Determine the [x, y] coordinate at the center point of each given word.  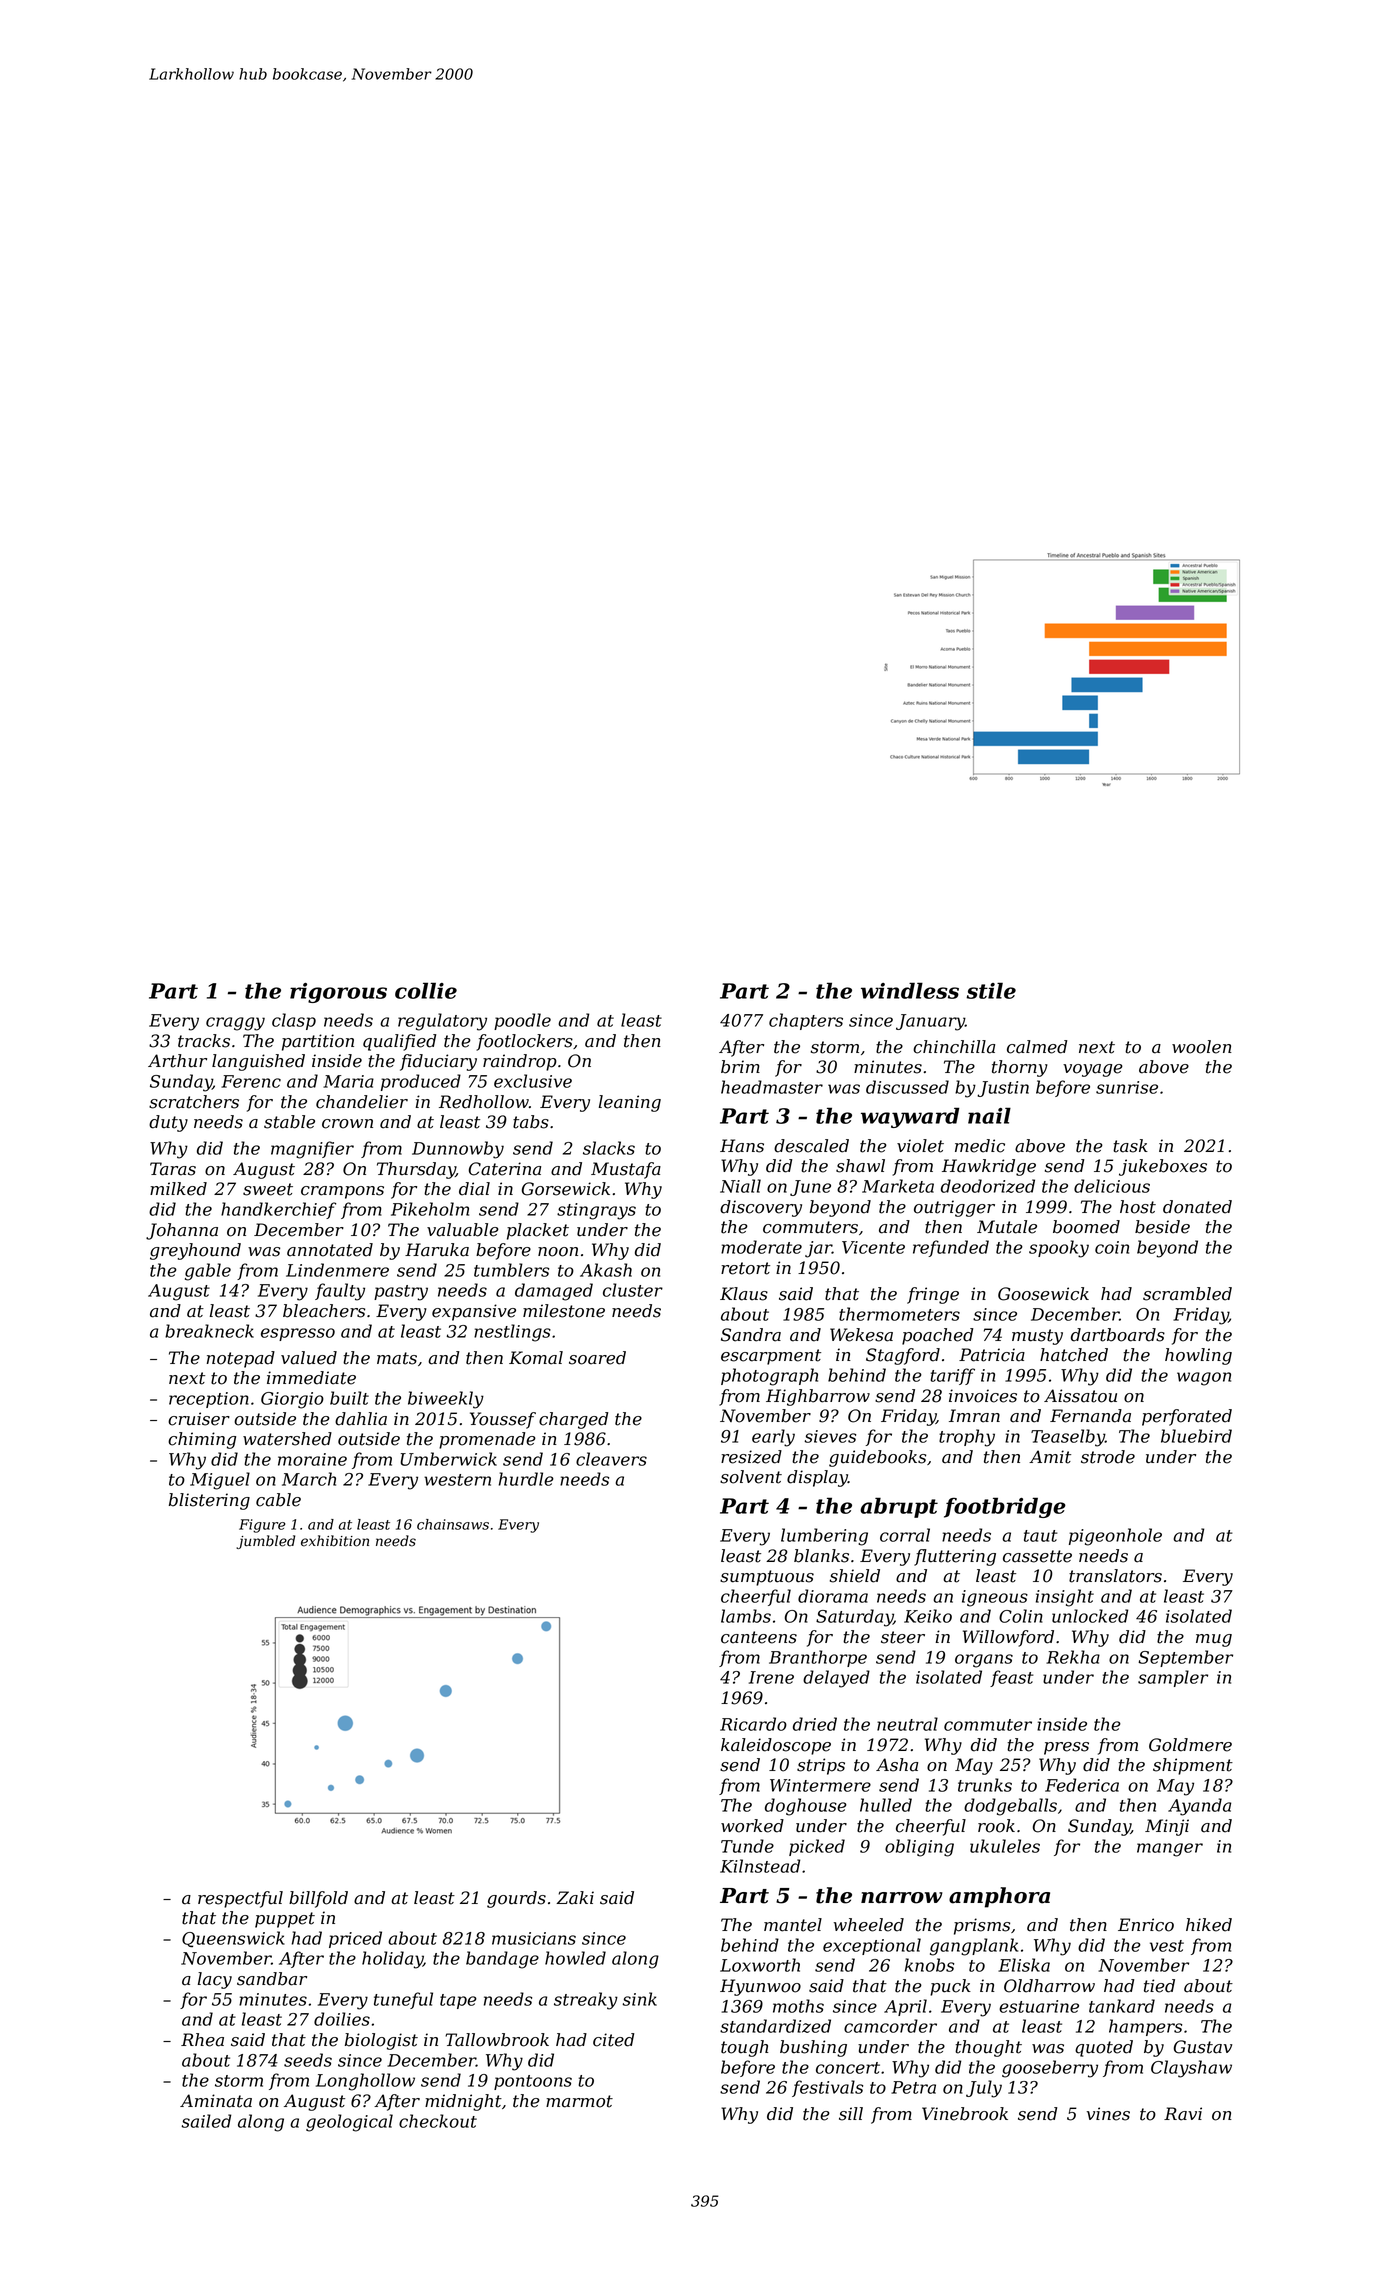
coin [1112, 1247]
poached [937, 1336]
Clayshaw [1191, 2069]
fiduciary [438, 1062]
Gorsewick [566, 1189]
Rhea [202, 2040]
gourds [516, 1899]
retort [745, 1268]
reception [209, 1400]
